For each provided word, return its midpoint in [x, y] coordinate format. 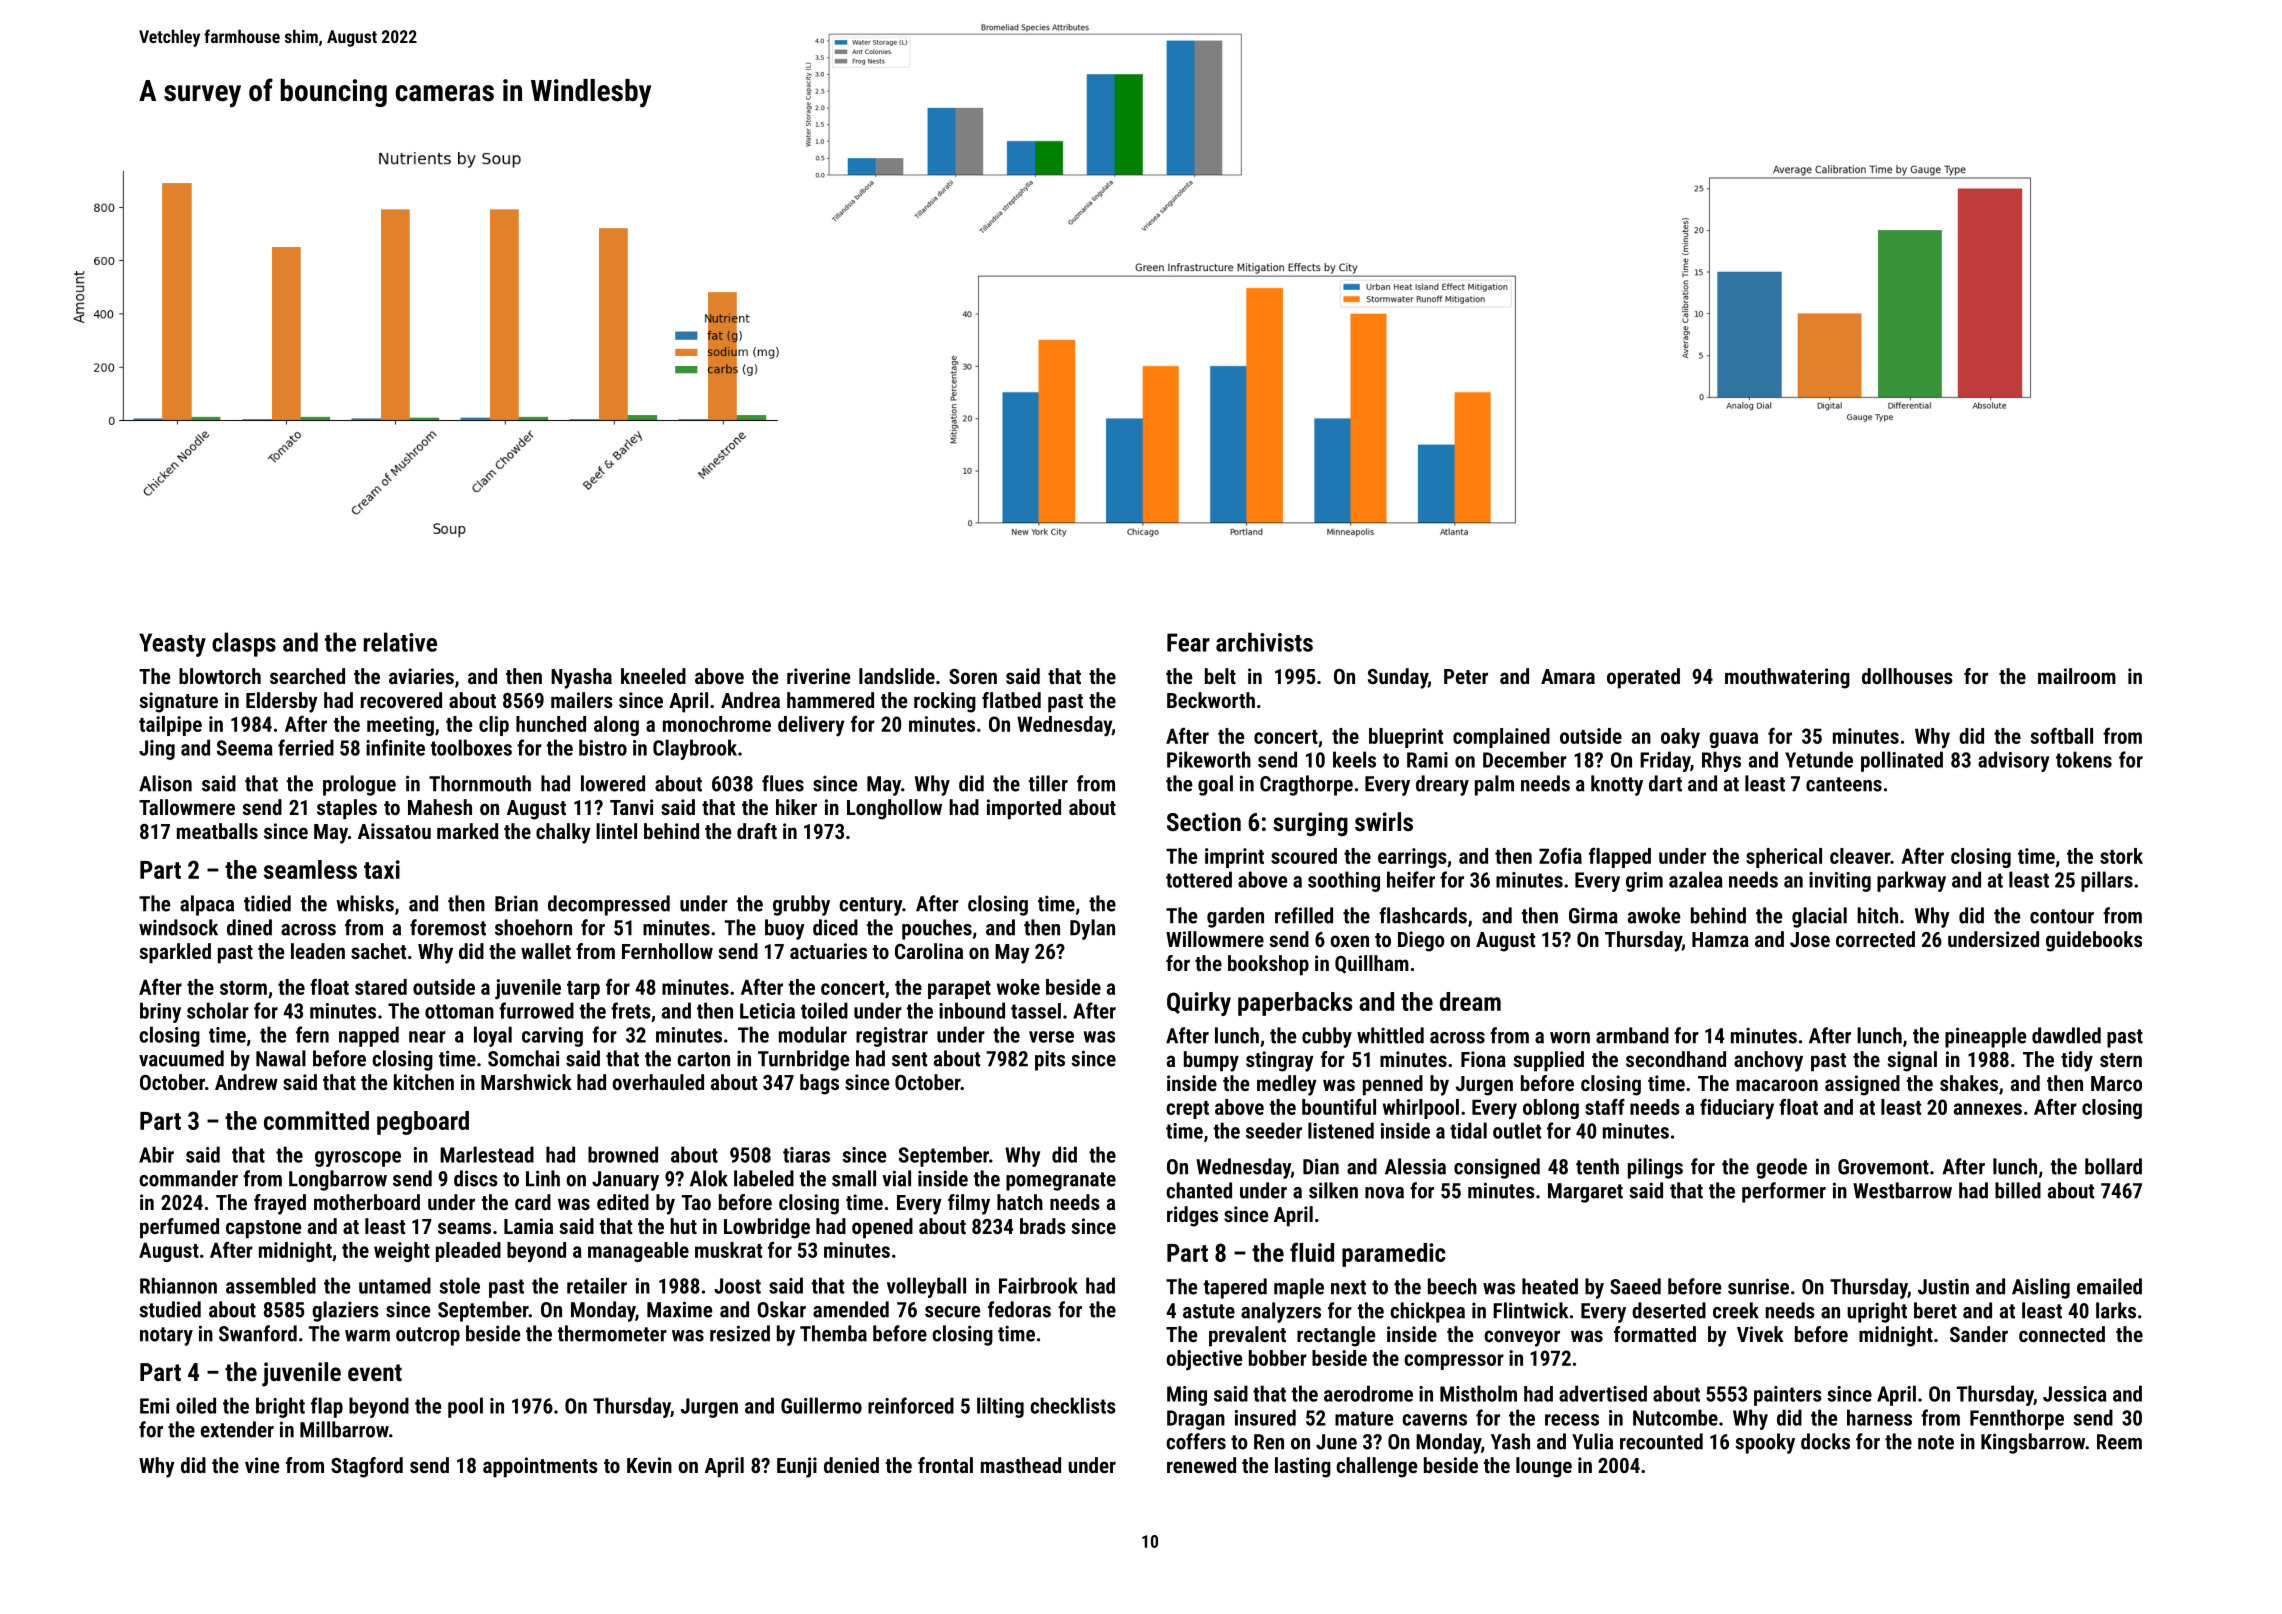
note [1936, 1442]
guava [1733, 740]
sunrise [1758, 1286]
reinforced [911, 1405]
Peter [1466, 676]
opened [882, 1228]
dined [249, 927]
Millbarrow [344, 1429]
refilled [1304, 915]
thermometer [612, 1333]
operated [1643, 678]
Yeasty [172, 645]
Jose [1810, 939]
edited [623, 1202]
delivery [811, 726]
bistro [603, 747]
